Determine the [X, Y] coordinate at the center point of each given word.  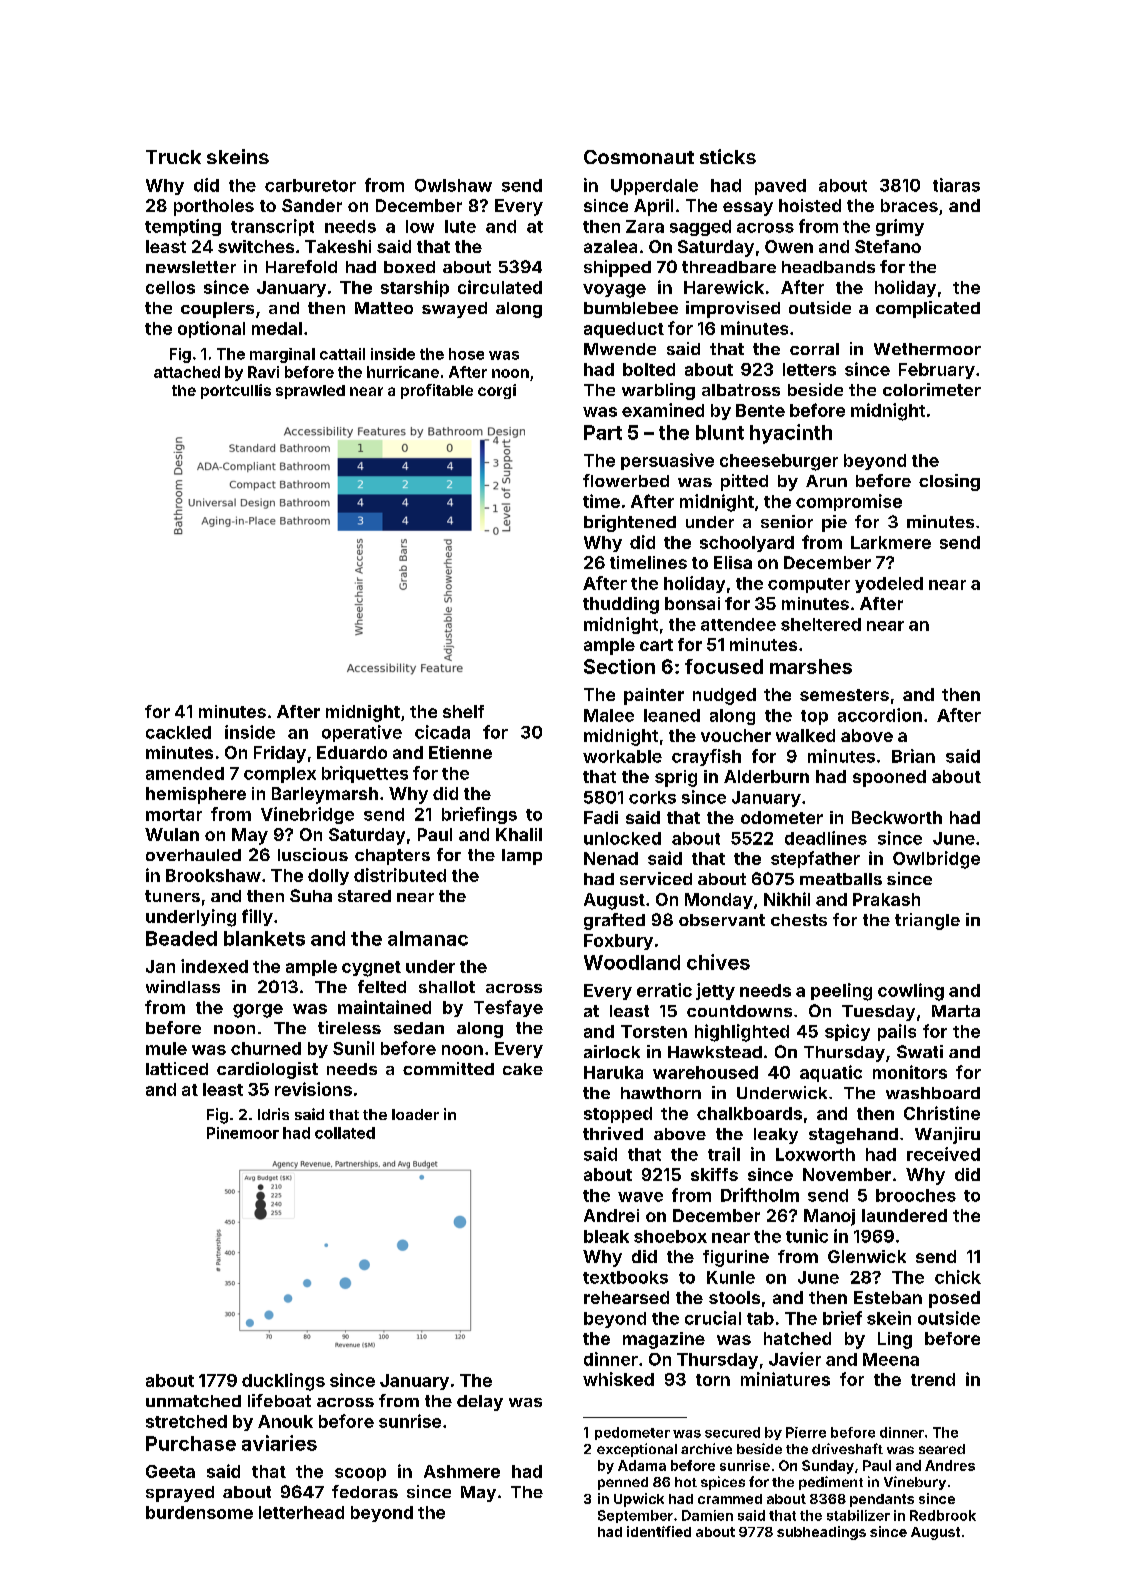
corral [814, 349]
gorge [258, 1011]
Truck [173, 157]
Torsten [654, 1031]
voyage [614, 291]
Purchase [191, 1443]
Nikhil [787, 899]
